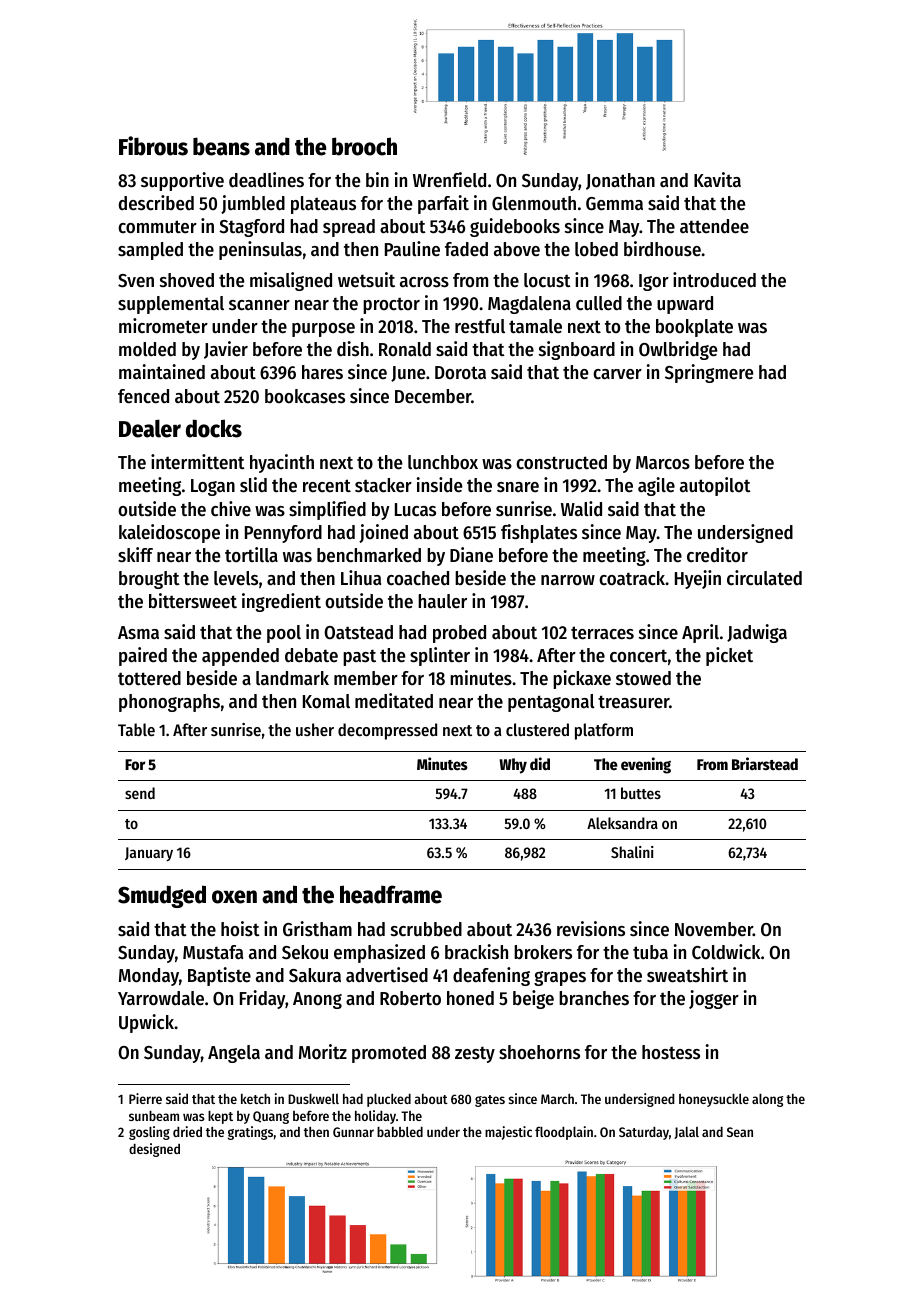  What do you see at coordinates (364, 146) in the screenshot?
I see `brooch` at bounding box center [364, 146].
